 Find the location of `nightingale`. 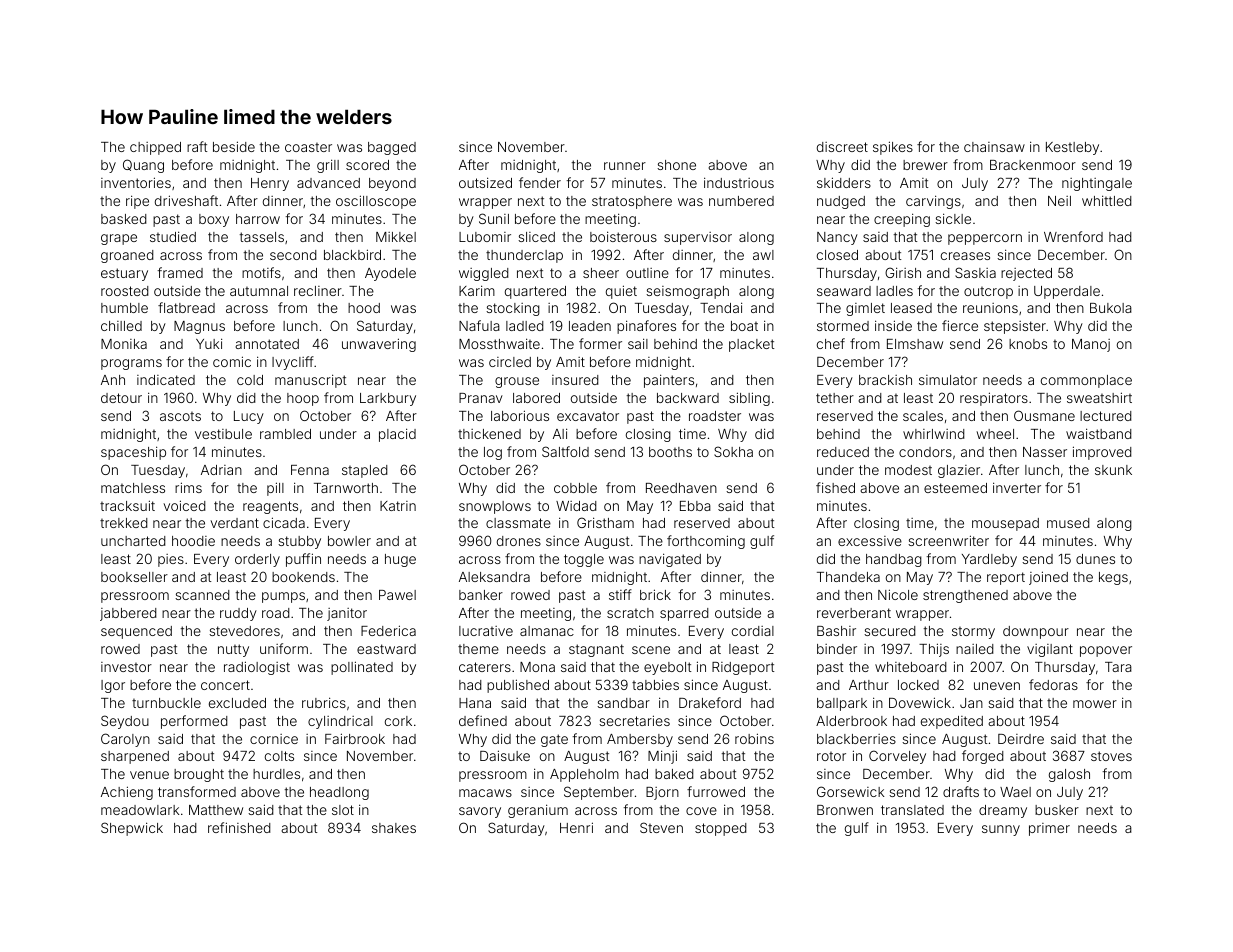

nightingale is located at coordinates (1097, 184).
